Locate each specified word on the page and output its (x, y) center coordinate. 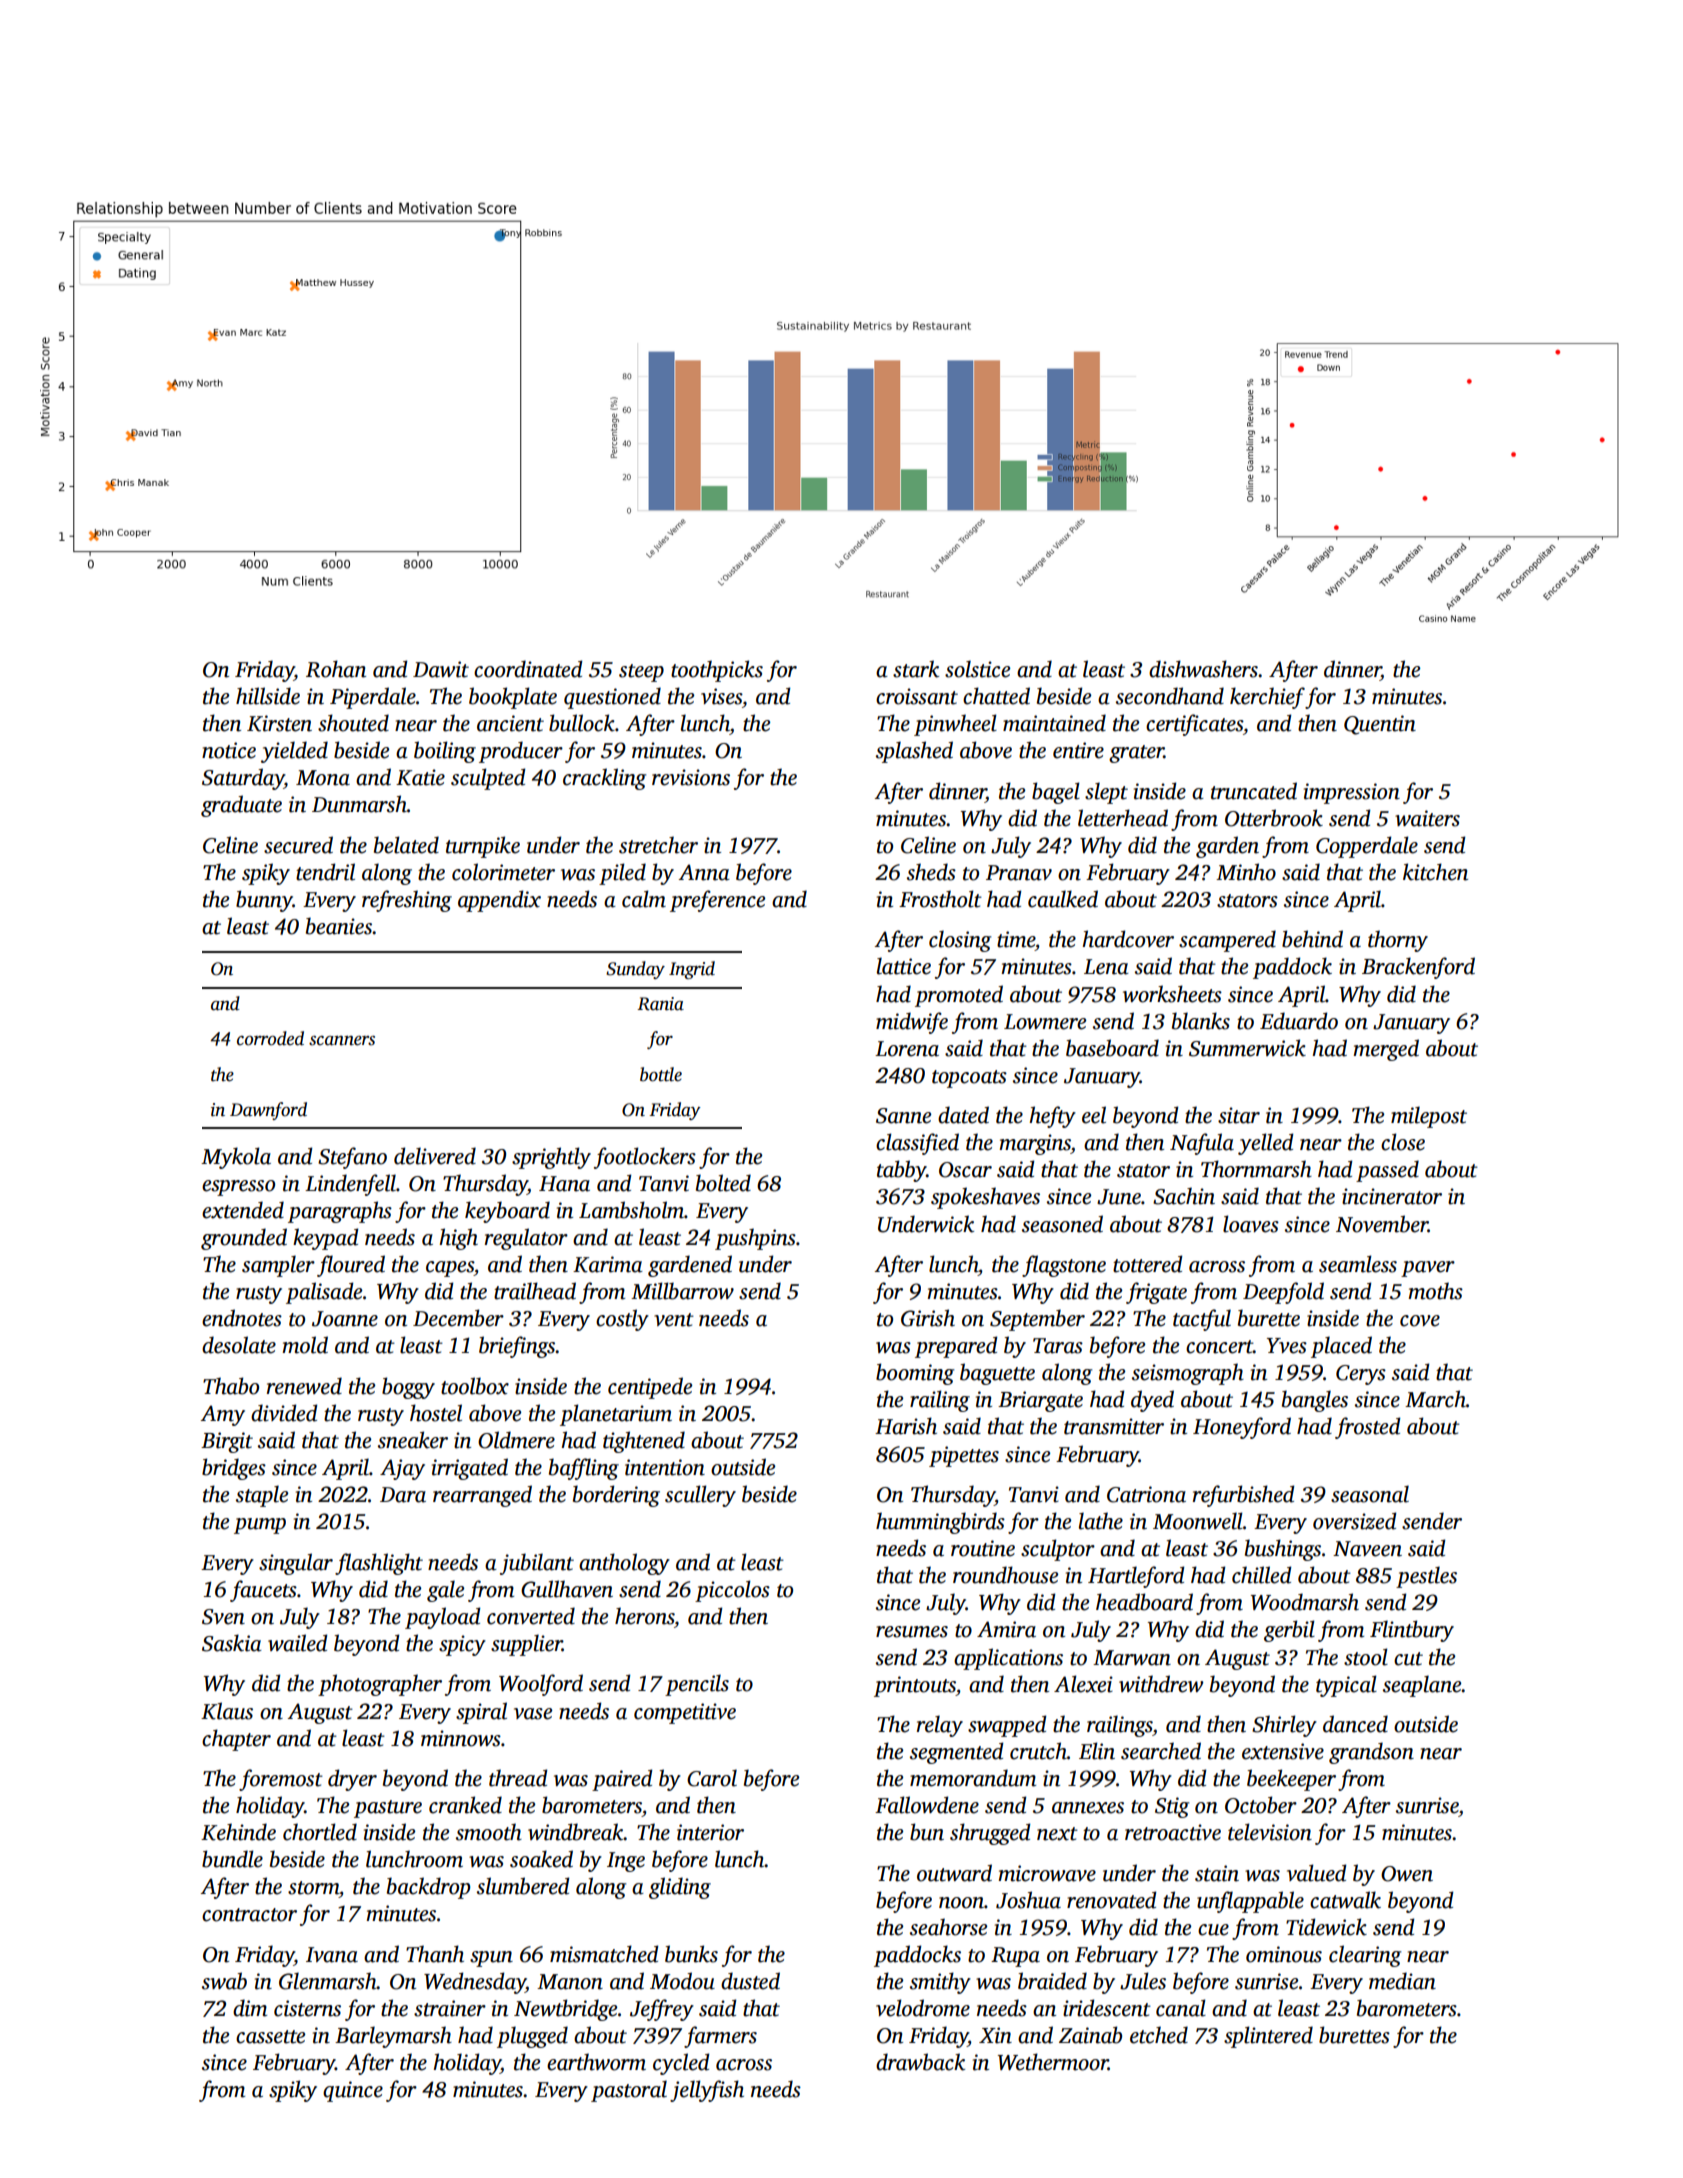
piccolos (732, 1591)
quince (353, 2091)
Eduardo (1299, 1021)
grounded (244, 1239)
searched (1161, 1751)
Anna (704, 872)
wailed (298, 1643)
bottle (661, 1074)
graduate (241, 806)
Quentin (1380, 725)
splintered (1268, 2037)
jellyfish (707, 2091)
